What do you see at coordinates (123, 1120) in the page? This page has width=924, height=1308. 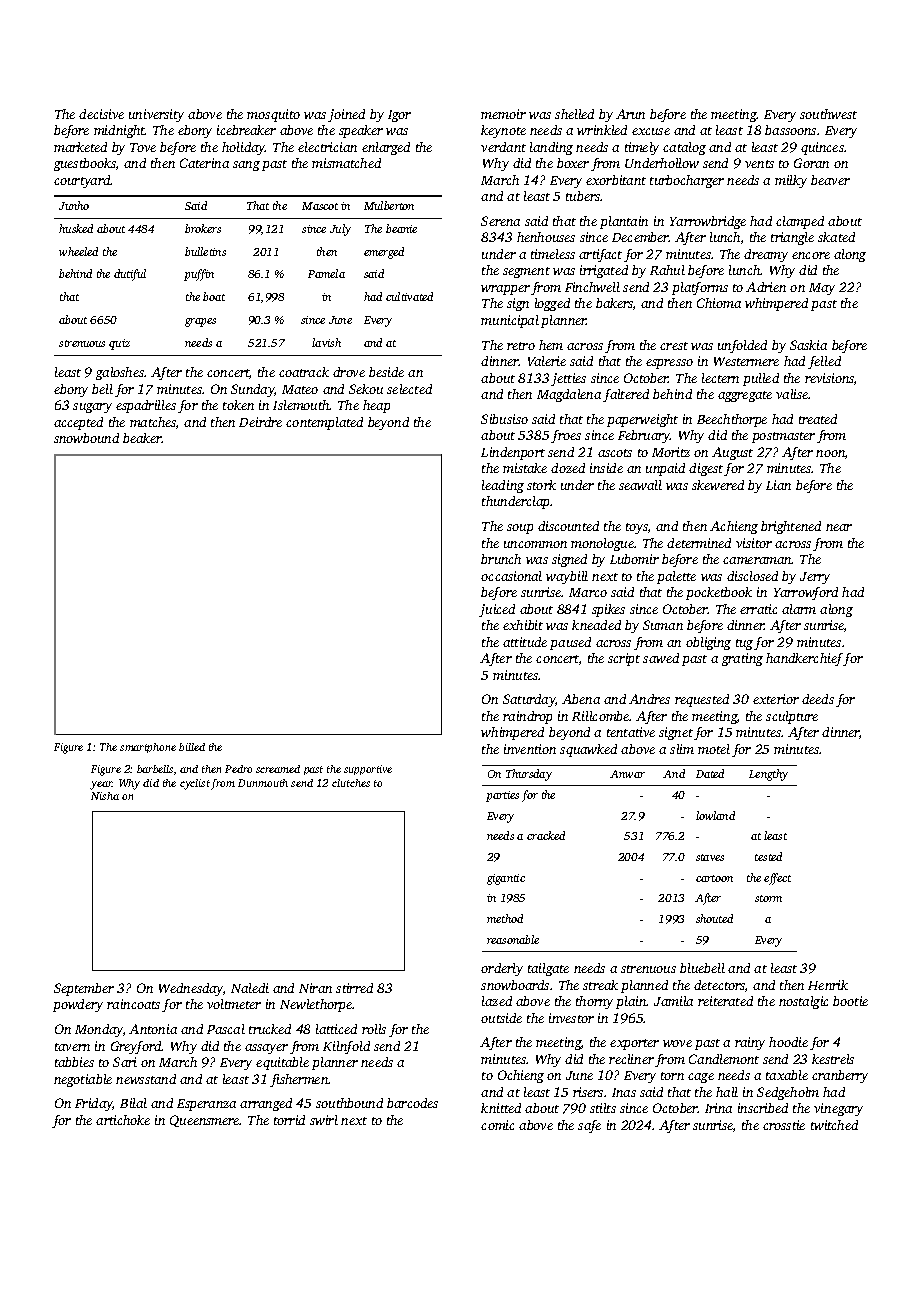 I see `artichoke` at bounding box center [123, 1120].
